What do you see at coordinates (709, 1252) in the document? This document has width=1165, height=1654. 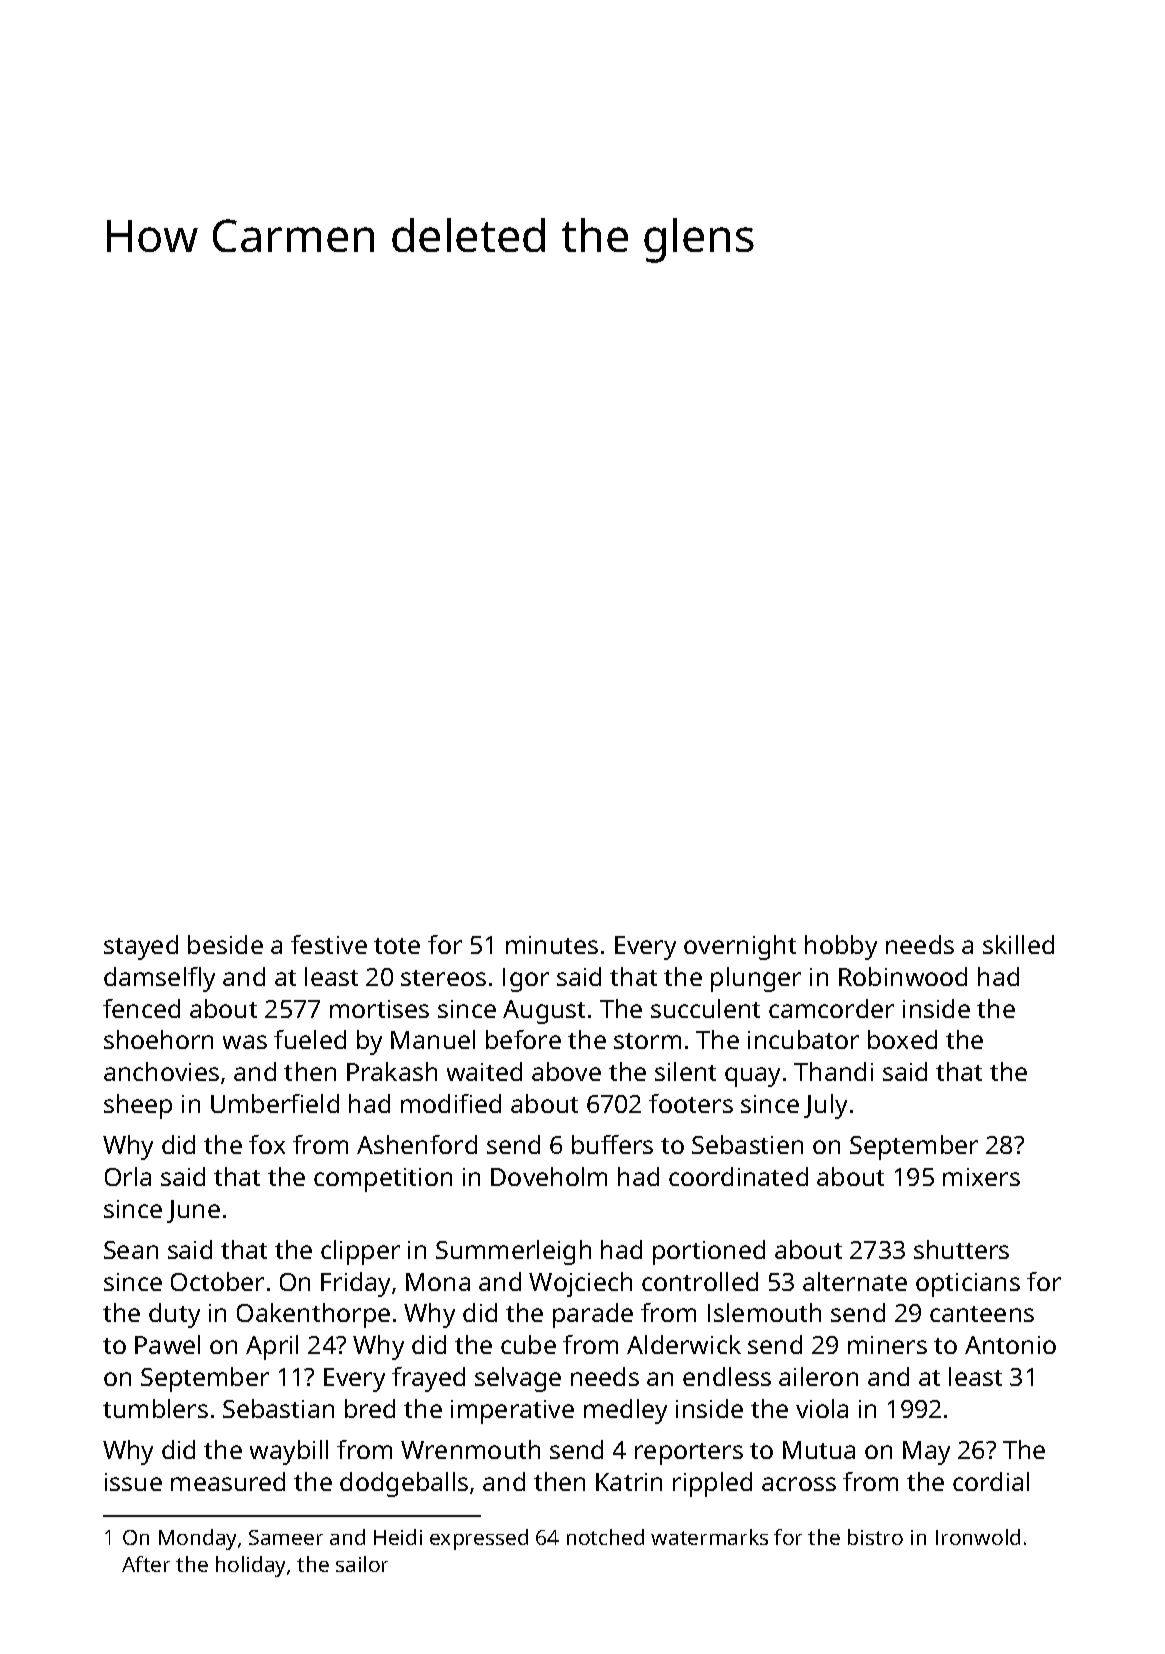 I see `portioned` at bounding box center [709, 1252].
